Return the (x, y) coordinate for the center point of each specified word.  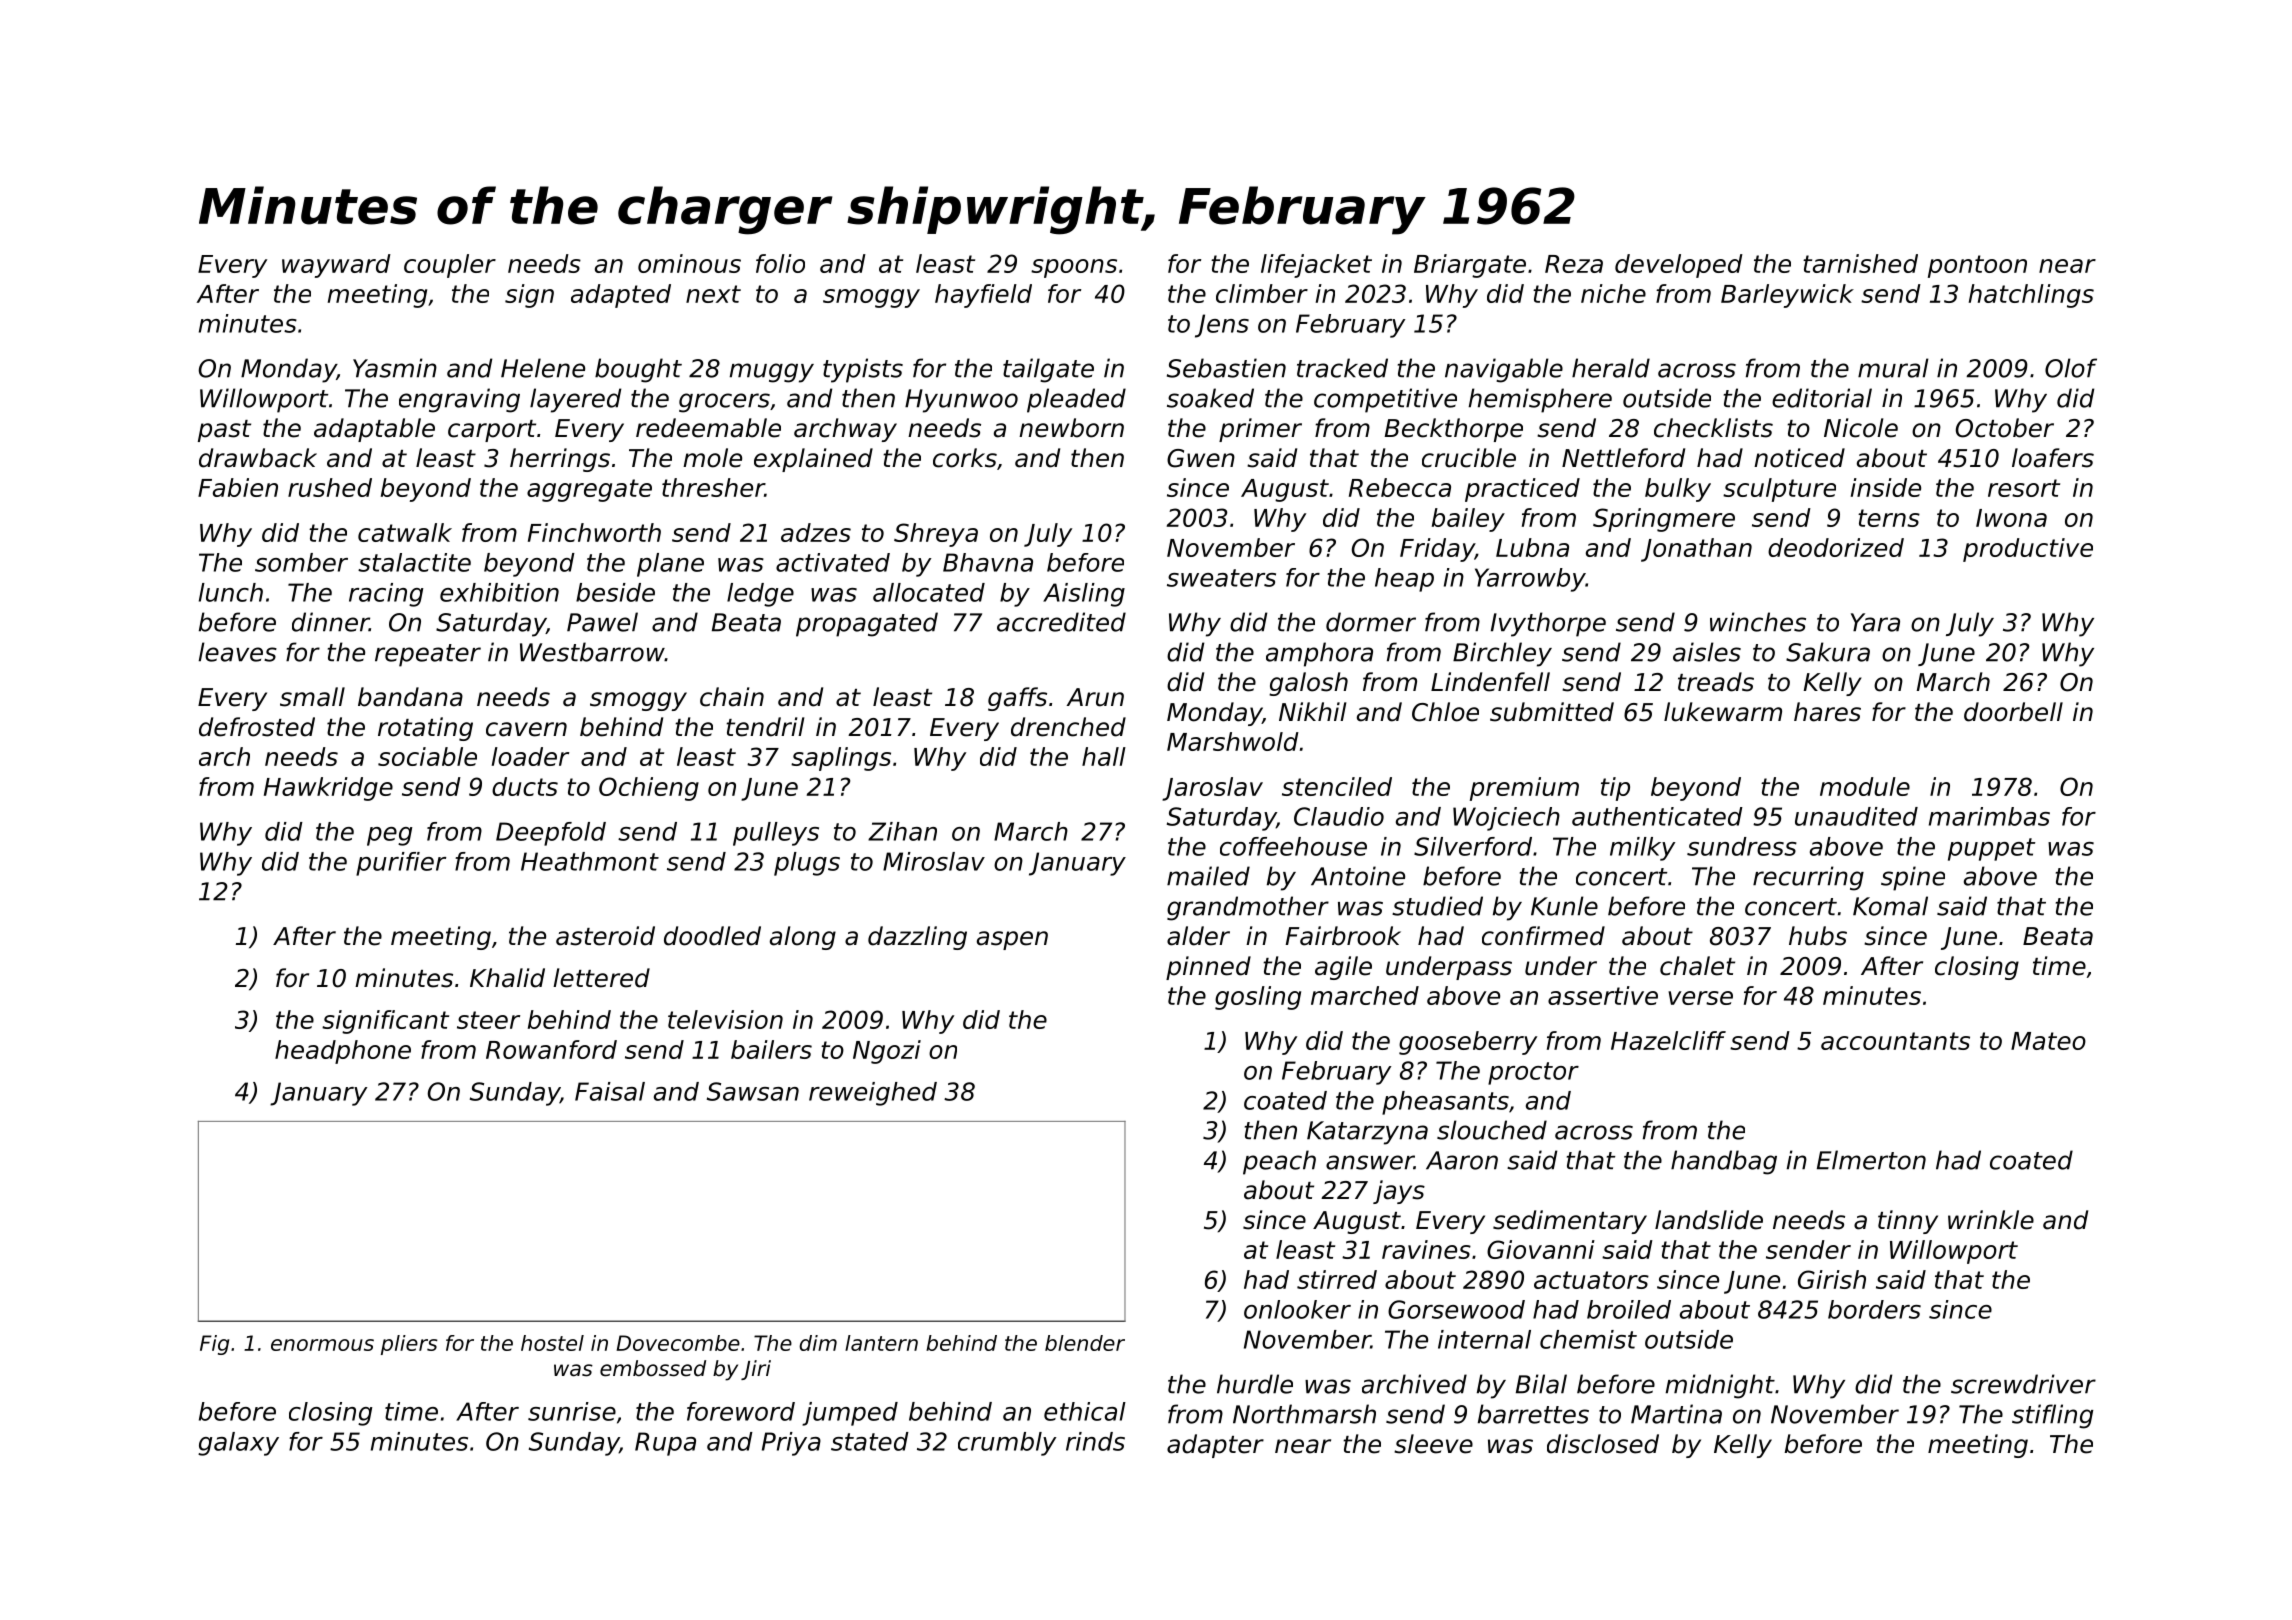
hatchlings (2031, 296)
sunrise (572, 1411)
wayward (336, 266)
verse (1700, 998)
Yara (1875, 622)
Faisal (610, 1091)
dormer (1371, 622)
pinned (1208, 968)
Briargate (1470, 266)
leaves (238, 652)
